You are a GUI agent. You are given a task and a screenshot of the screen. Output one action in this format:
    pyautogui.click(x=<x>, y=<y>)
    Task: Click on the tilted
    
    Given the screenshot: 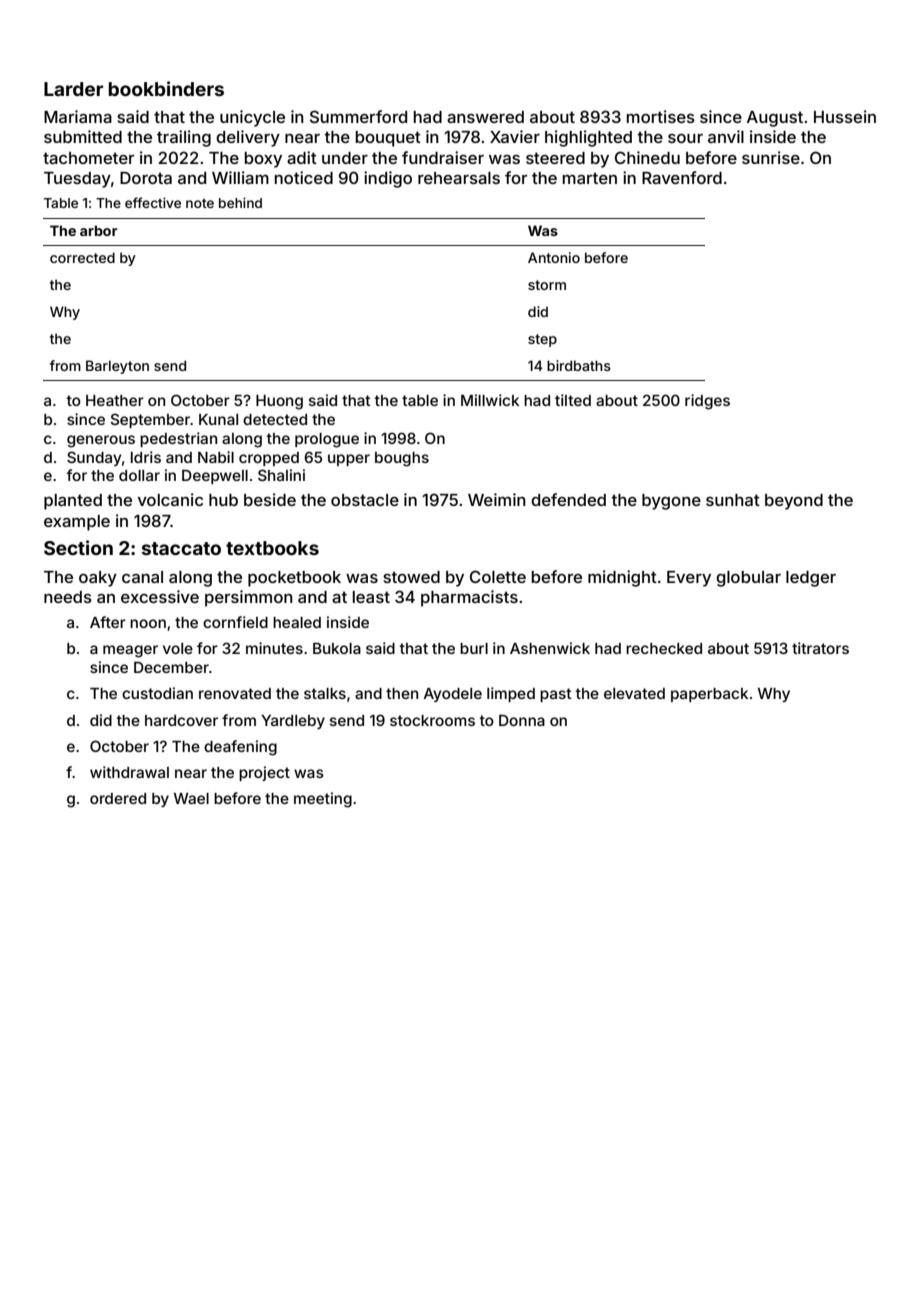 What is the action you would take?
    pyautogui.click(x=573, y=400)
